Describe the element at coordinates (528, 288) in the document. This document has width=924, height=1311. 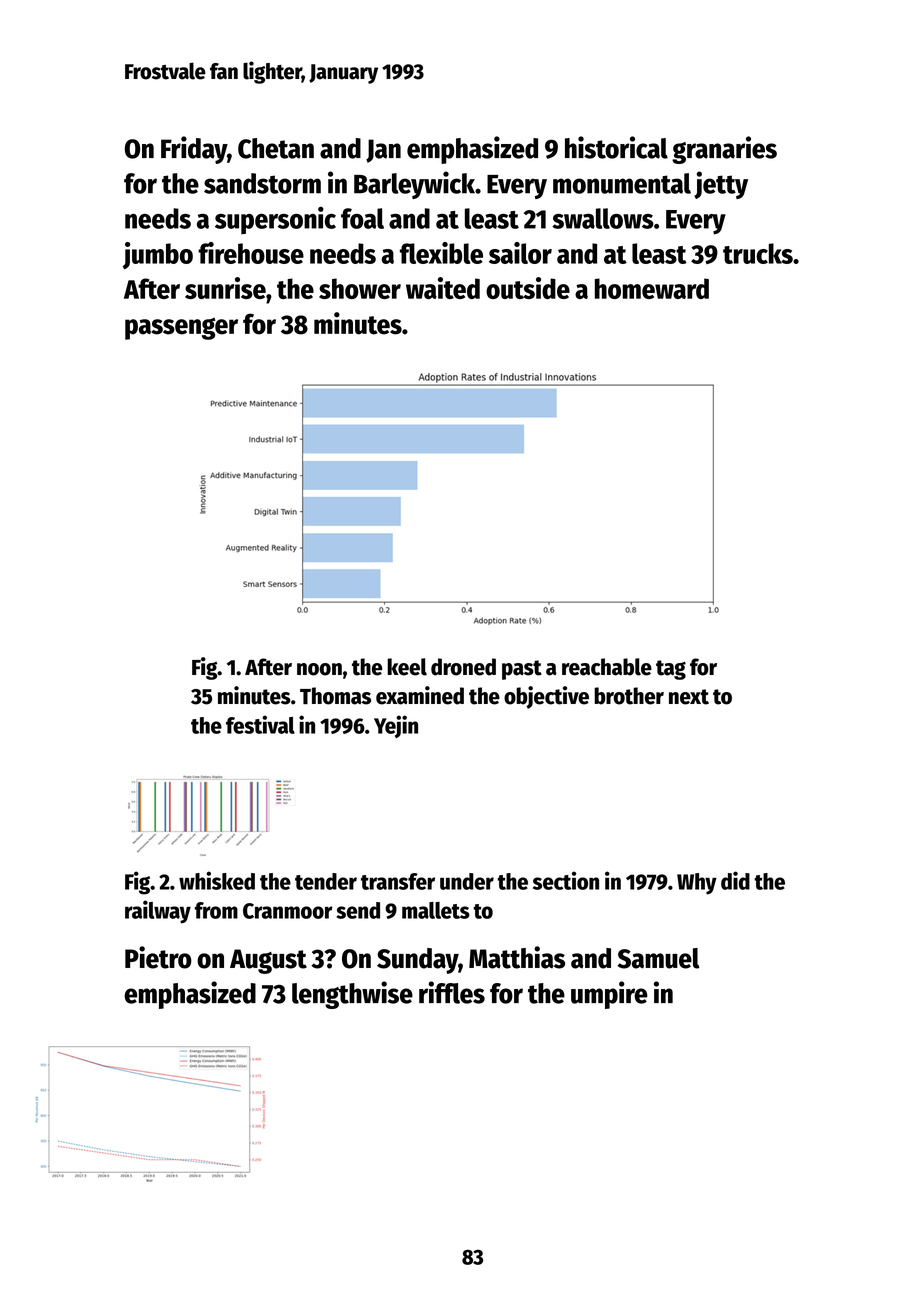
I see `outside` at that location.
